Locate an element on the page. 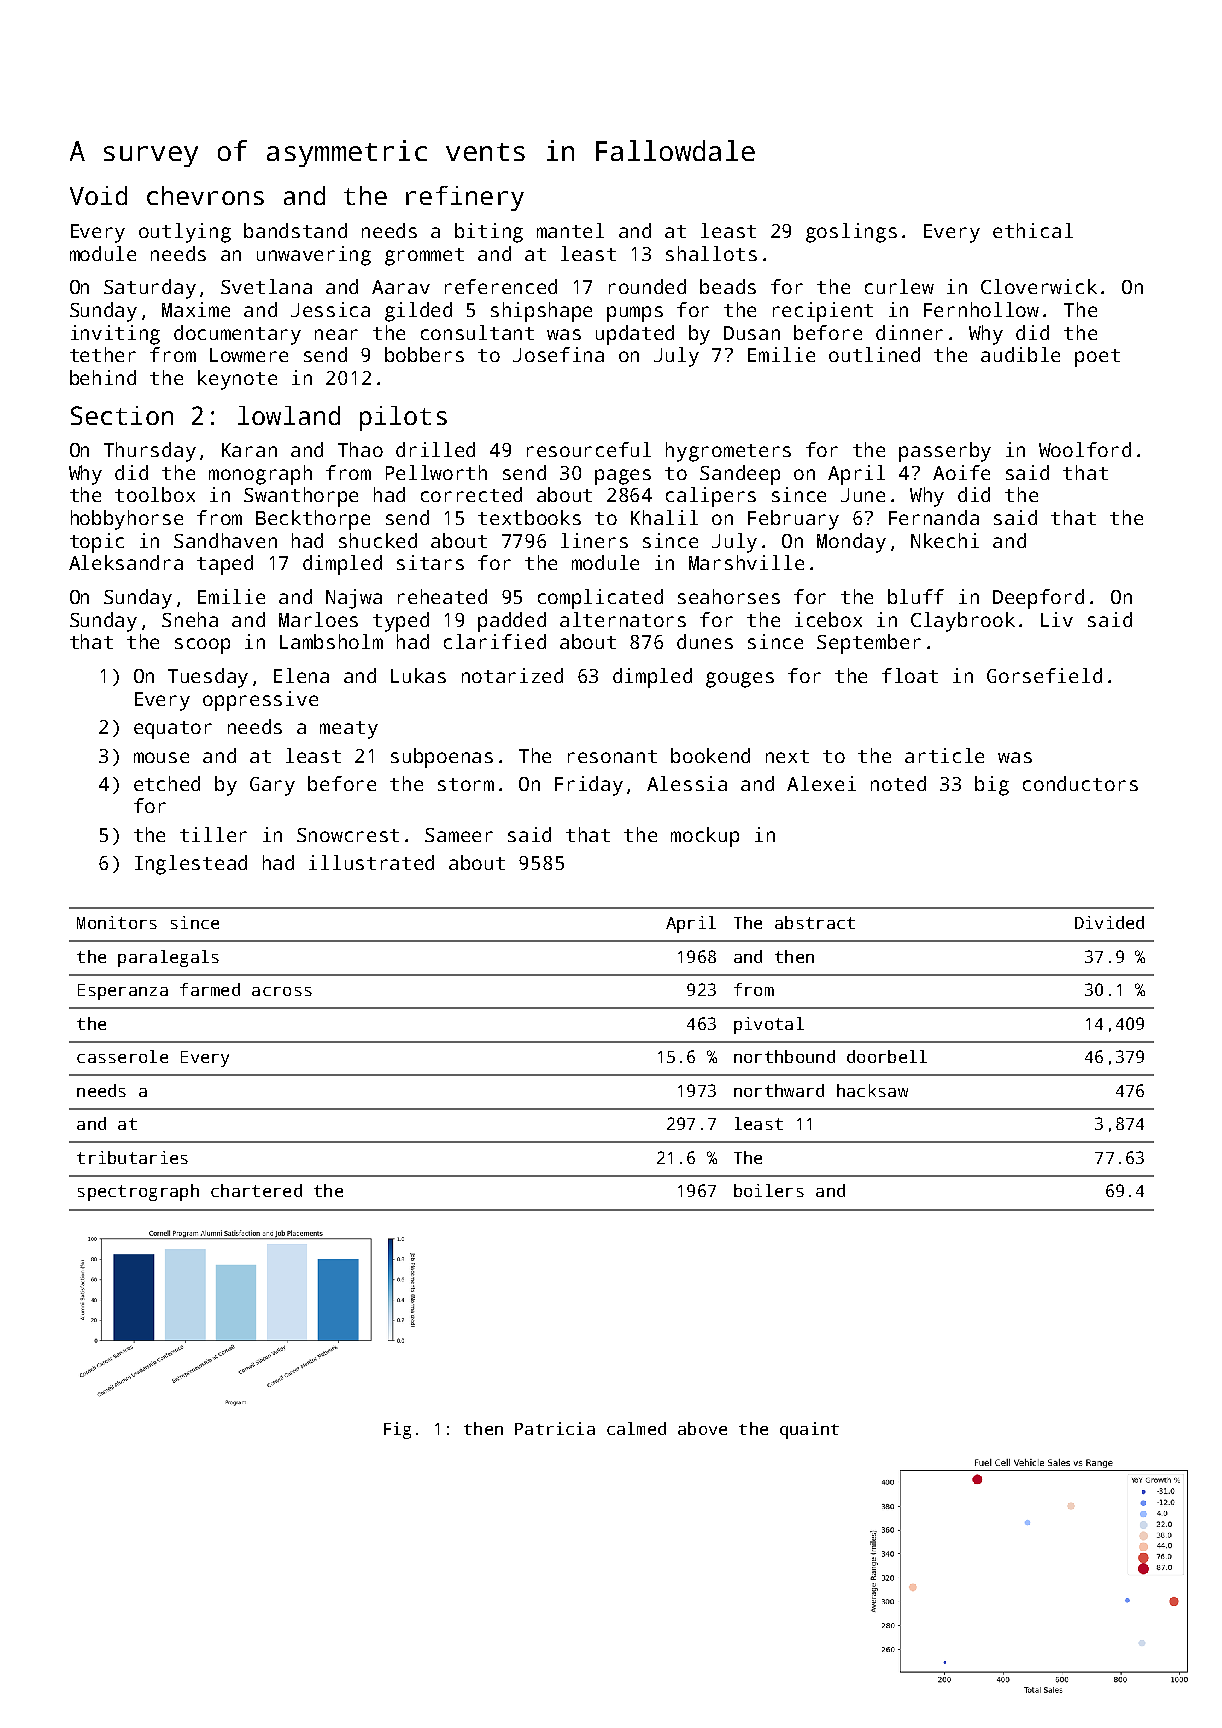 The height and width of the page is (1728, 1222). abstract is located at coordinates (815, 922).
